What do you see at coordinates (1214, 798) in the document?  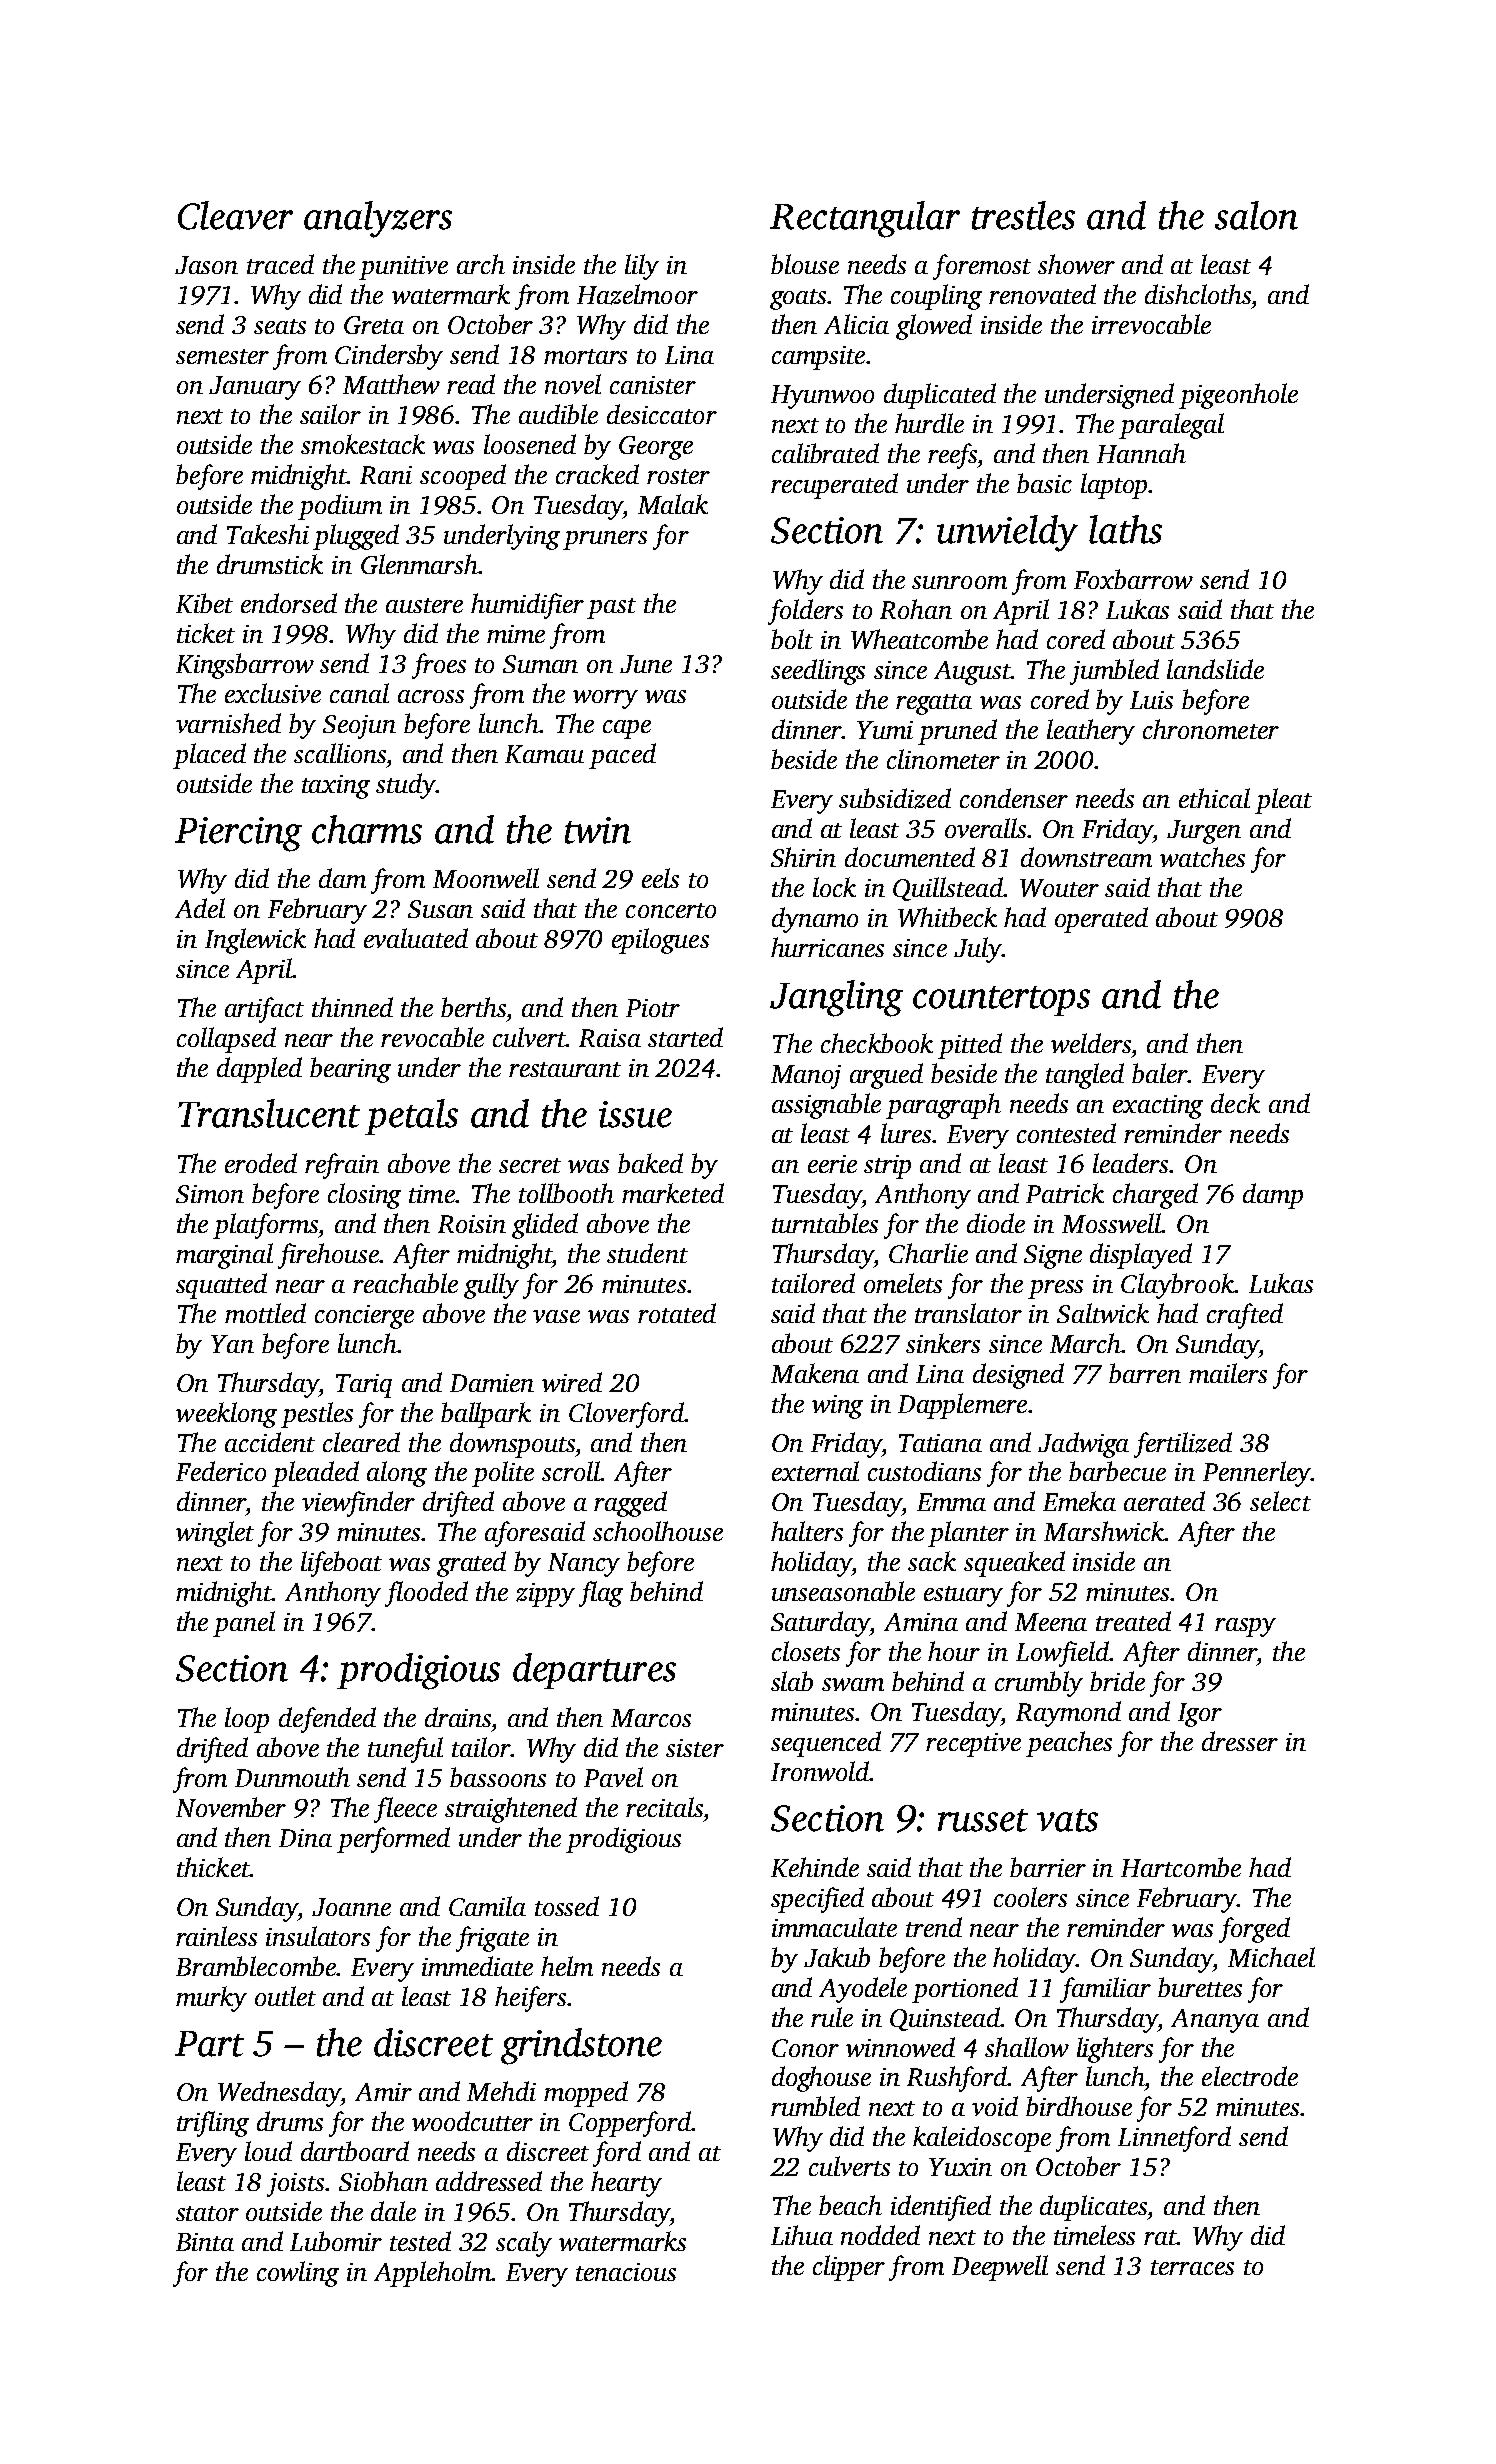 I see `ethical` at bounding box center [1214, 798].
